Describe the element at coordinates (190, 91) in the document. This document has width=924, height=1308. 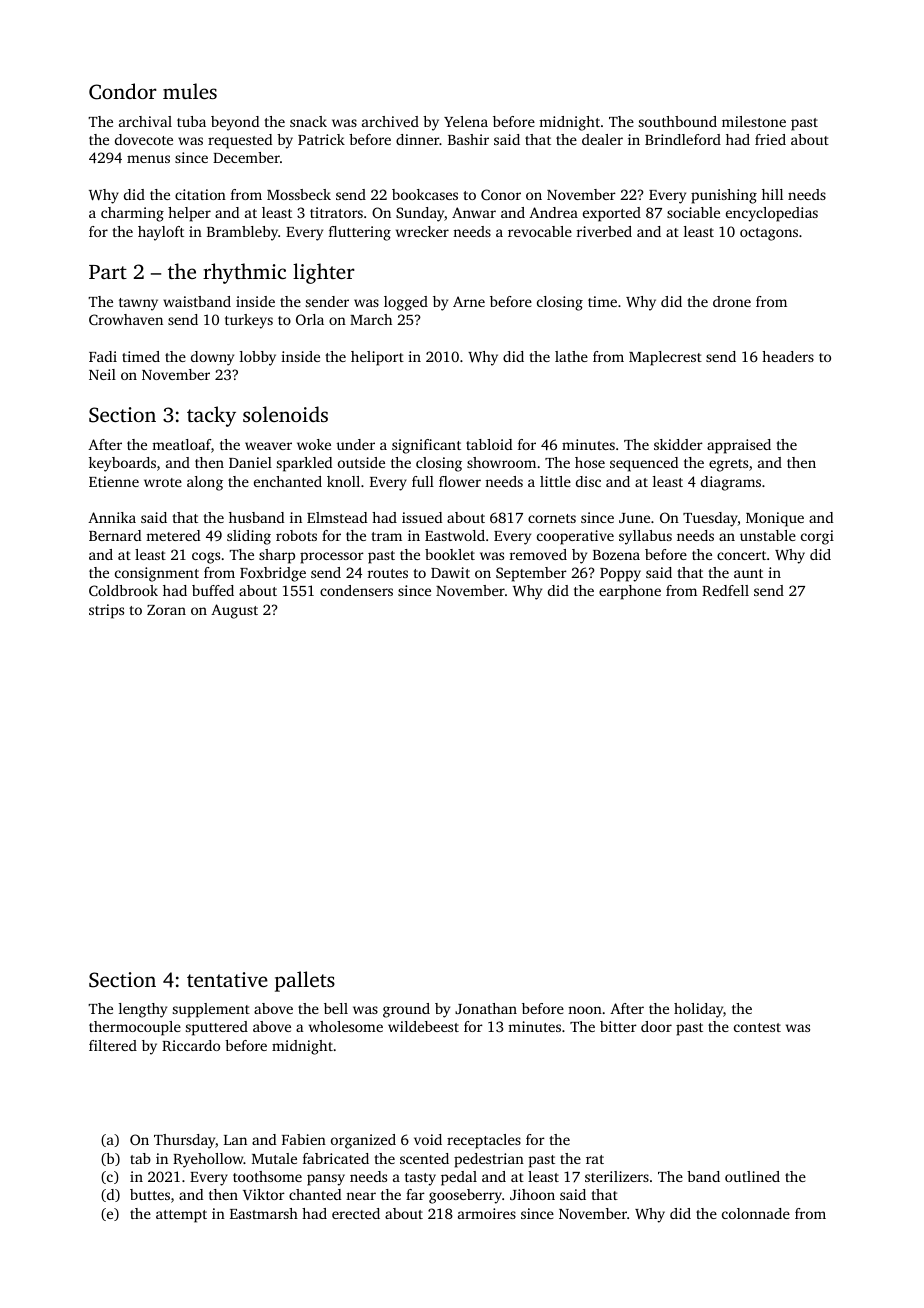
I see `mules` at that location.
